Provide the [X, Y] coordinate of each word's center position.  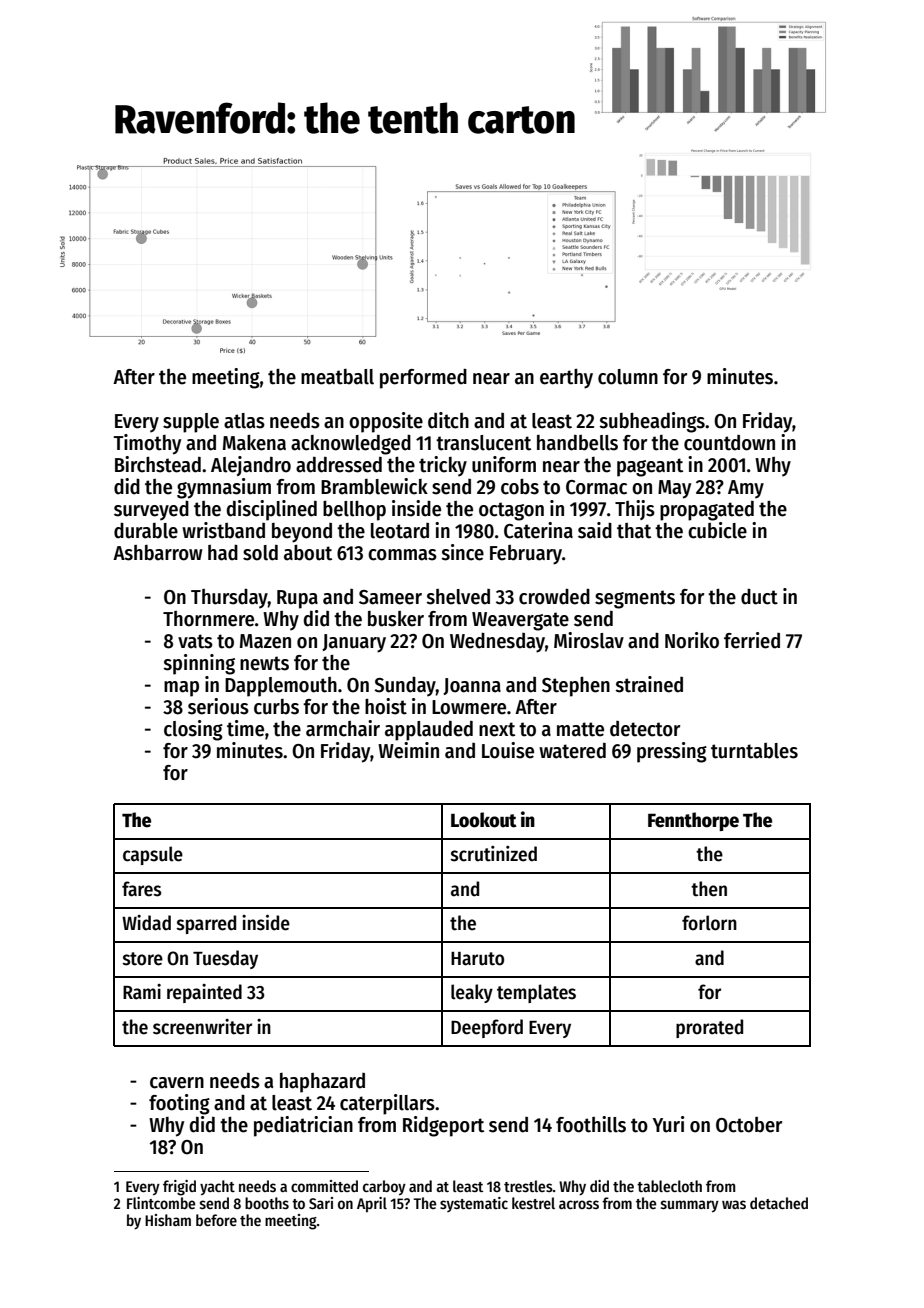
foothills [591, 1124]
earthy [566, 379]
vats [195, 641]
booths [267, 1203]
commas [402, 555]
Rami [142, 992]
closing [193, 730]
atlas [244, 421]
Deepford [487, 1028]
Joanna [472, 686]
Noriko [692, 640]
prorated [709, 1028]
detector [645, 729]
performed [423, 378]
